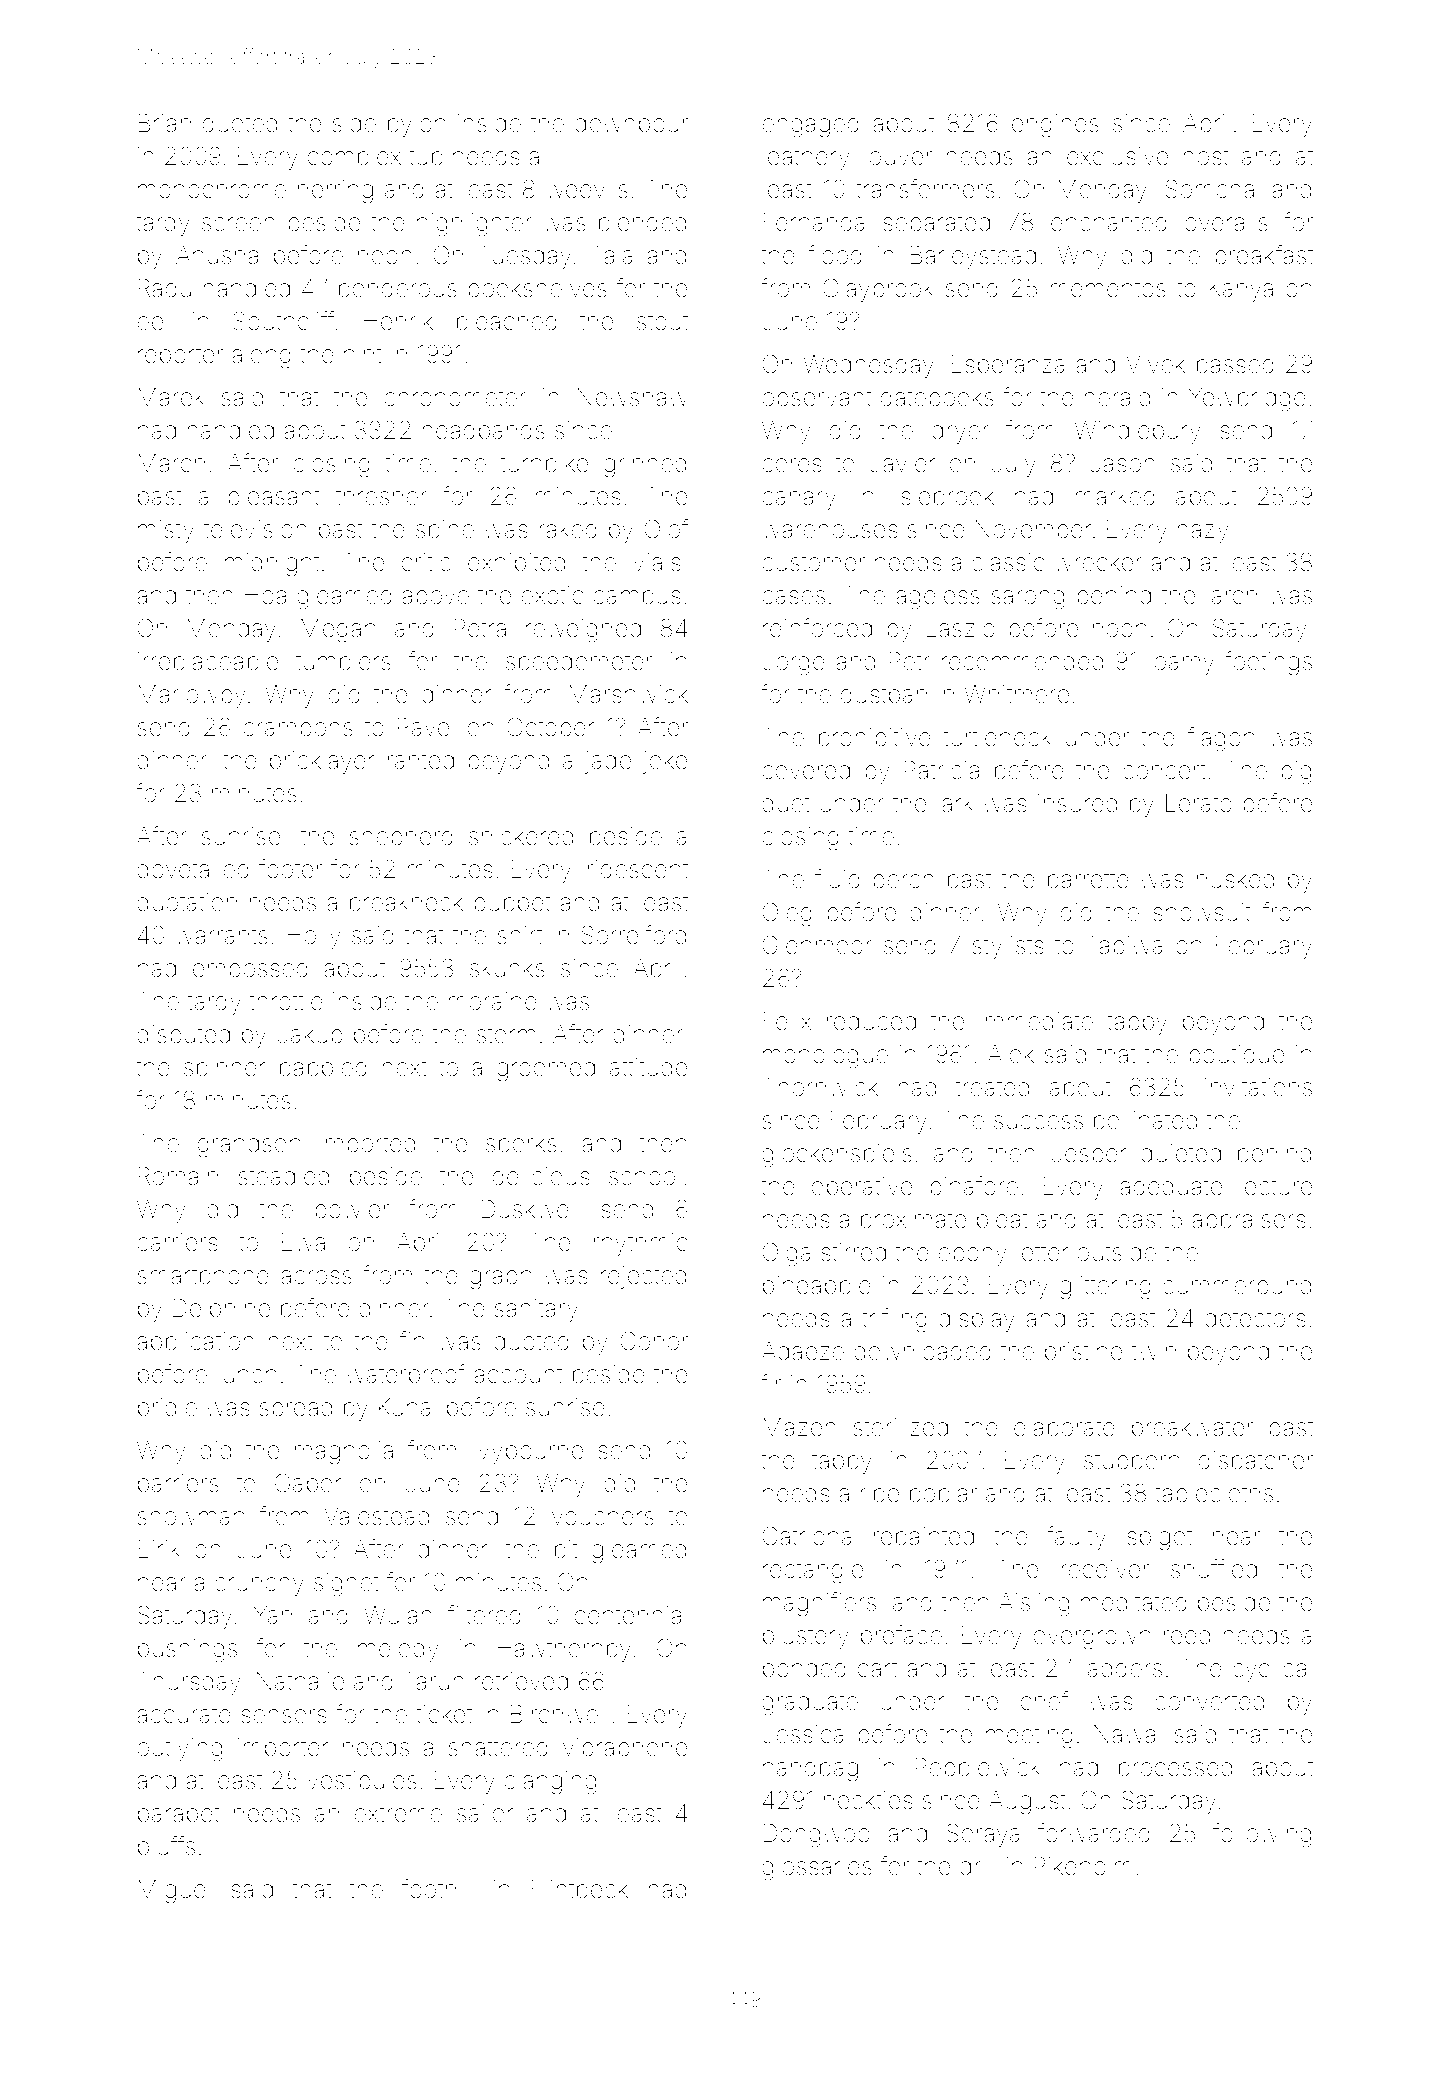  I want to click on dustpan, so click(884, 696).
